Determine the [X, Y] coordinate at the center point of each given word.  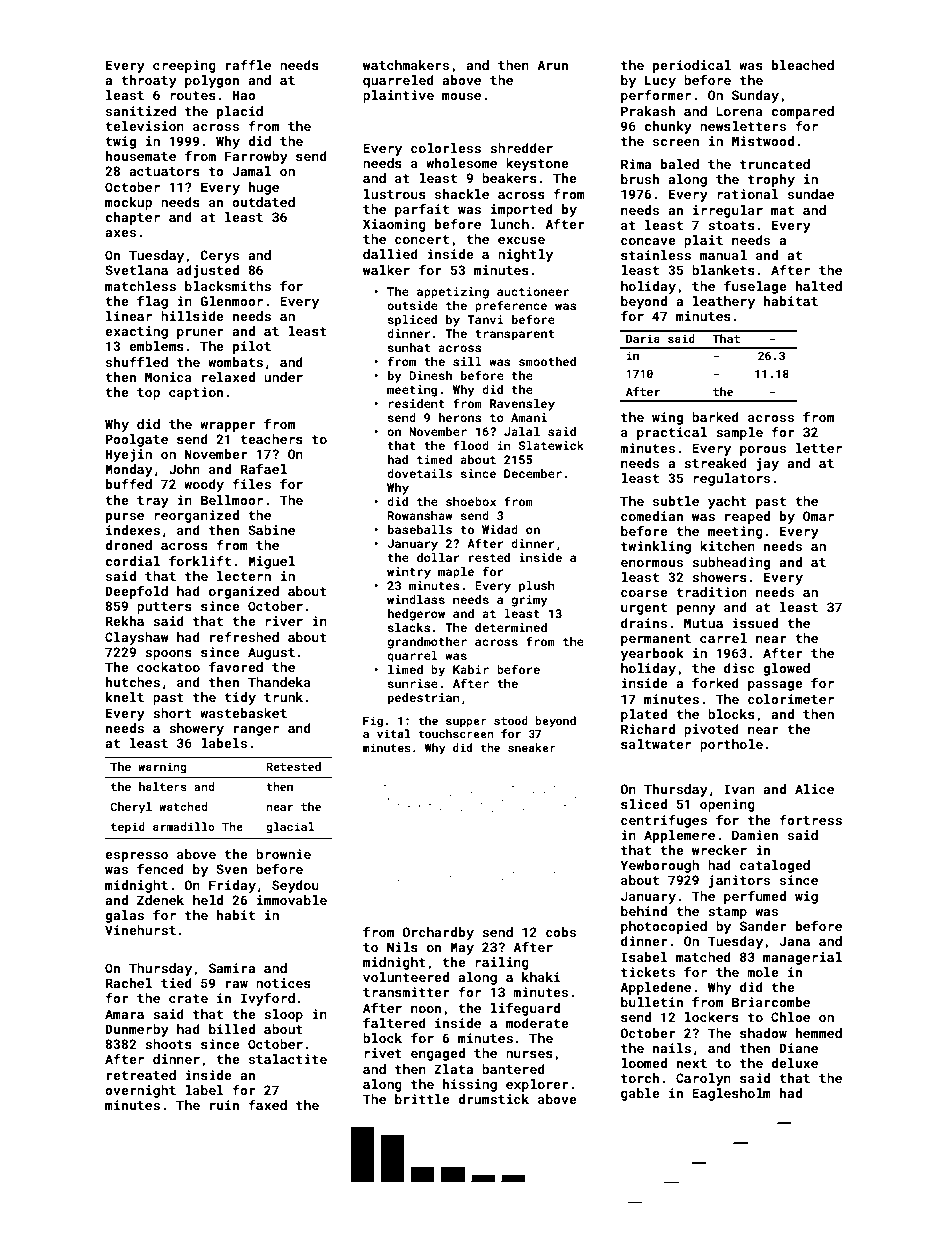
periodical [692, 66]
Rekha [125, 621]
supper [466, 723]
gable [640, 1094]
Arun [552, 65]
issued [755, 623]
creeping [184, 66]
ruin [224, 1105]
